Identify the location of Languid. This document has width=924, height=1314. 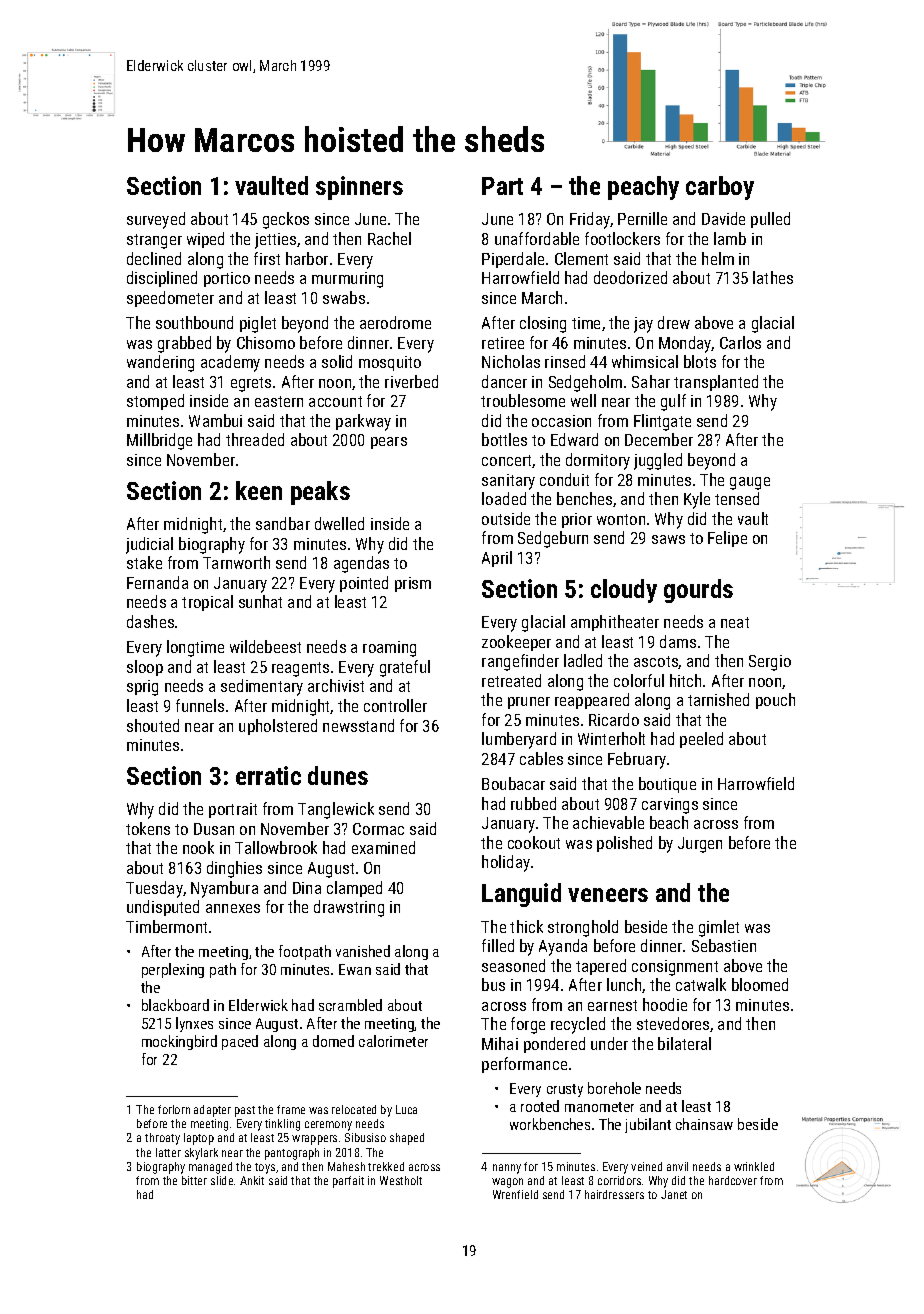
(521, 895).
